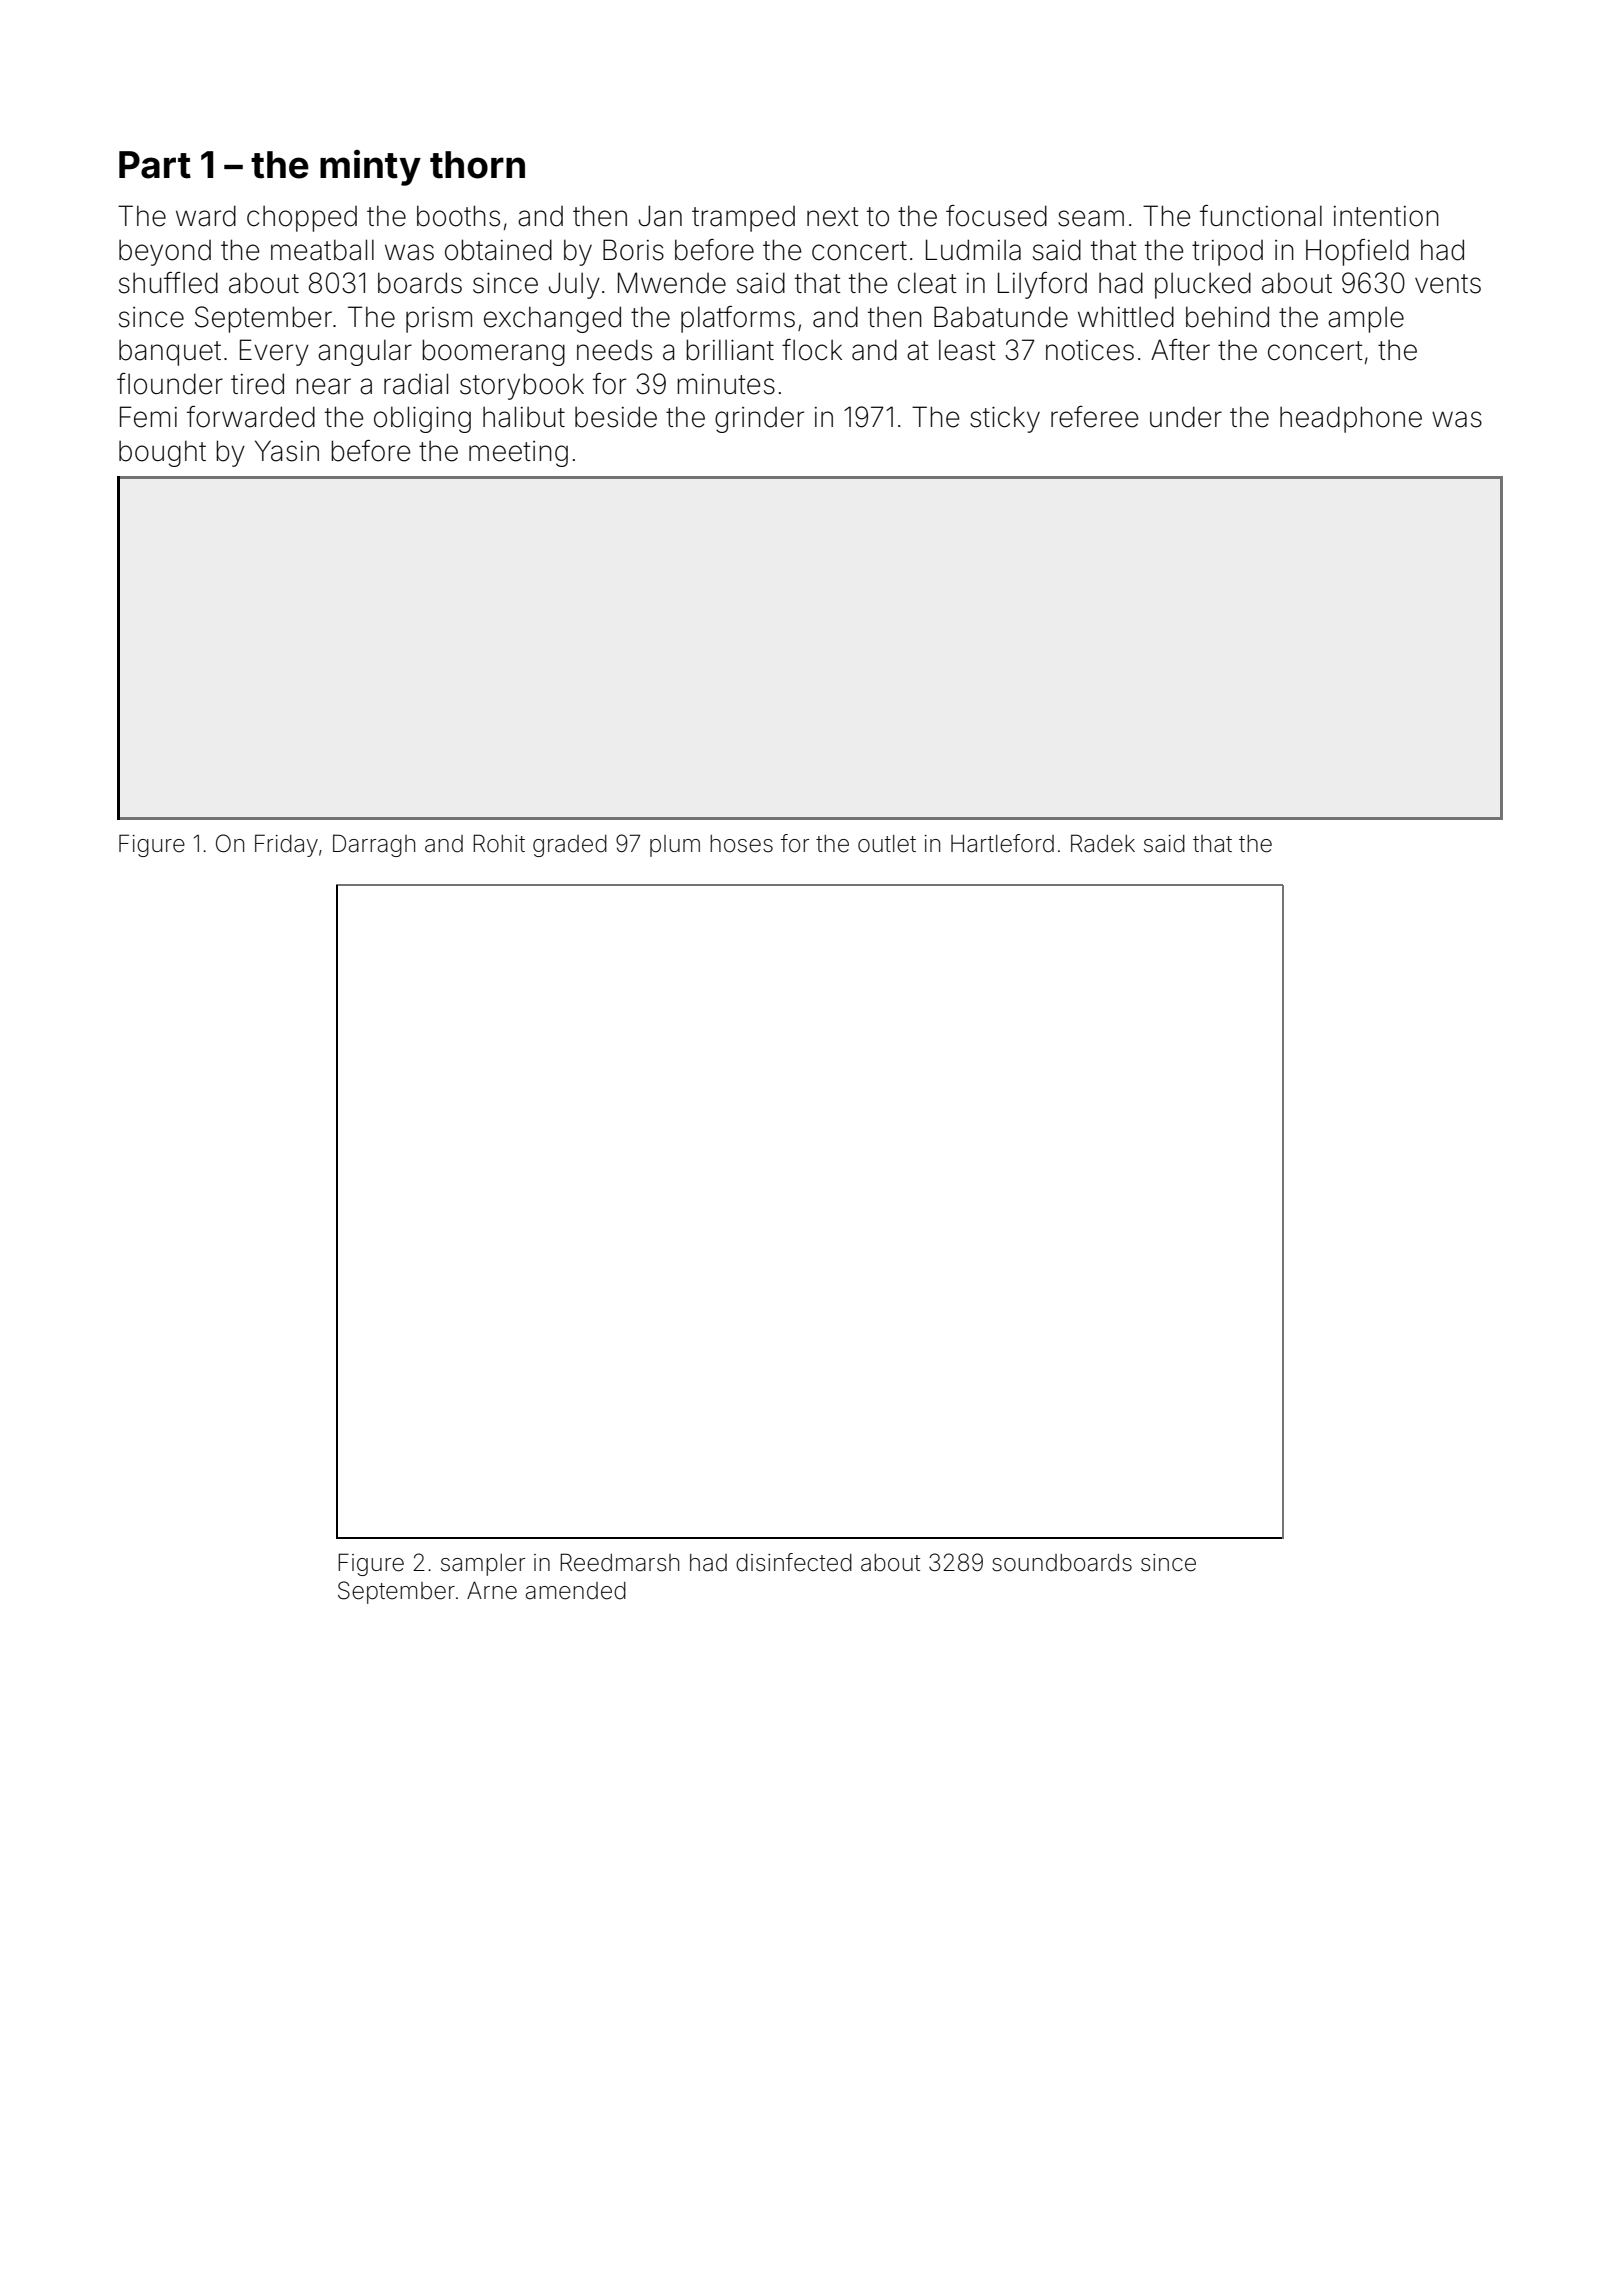  I want to click on disinfected, so click(794, 1562).
